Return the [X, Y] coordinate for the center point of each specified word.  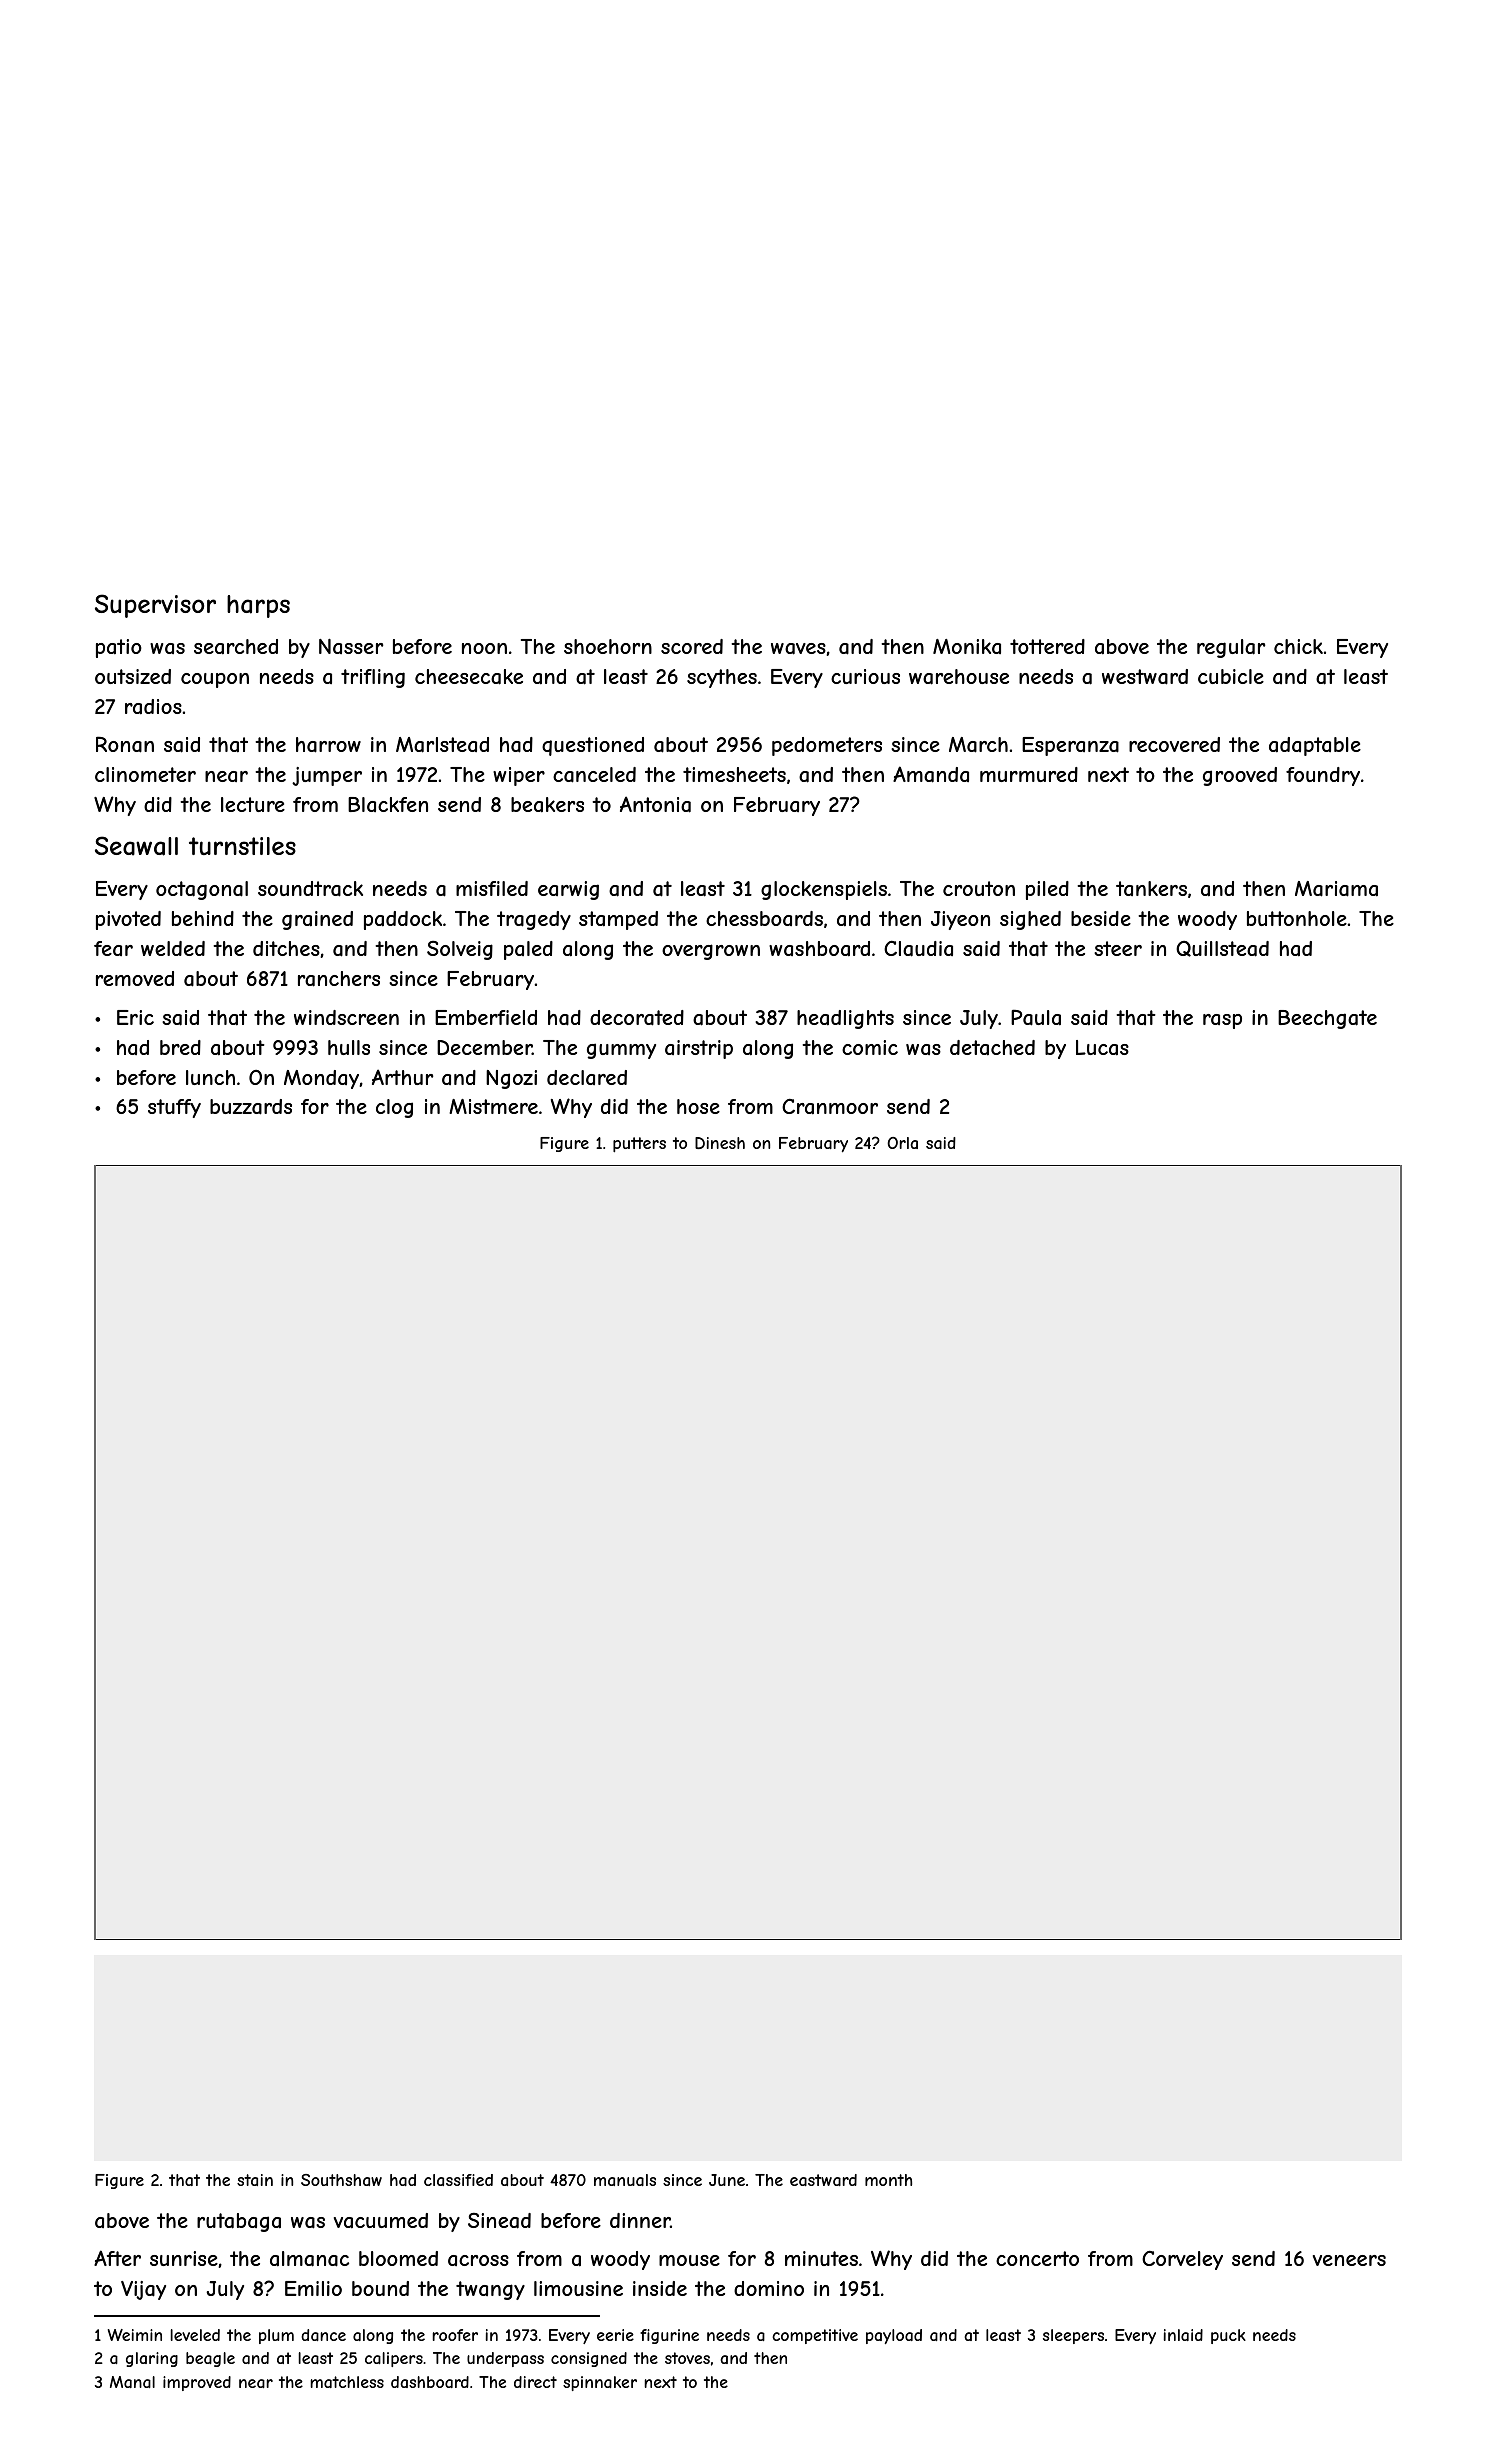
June [727, 2180]
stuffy [174, 1108]
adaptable [1315, 746]
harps [258, 606]
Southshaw [341, 2180]
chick [1298, 646]
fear [113, 948]
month [888, 2180]
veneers [1349, 2260]
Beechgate [1327, 1019]
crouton [979, 888]
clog [394, 1108]
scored [692, 646]
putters [639, 1144]
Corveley [1182, 2260]
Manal [132, 2382]
